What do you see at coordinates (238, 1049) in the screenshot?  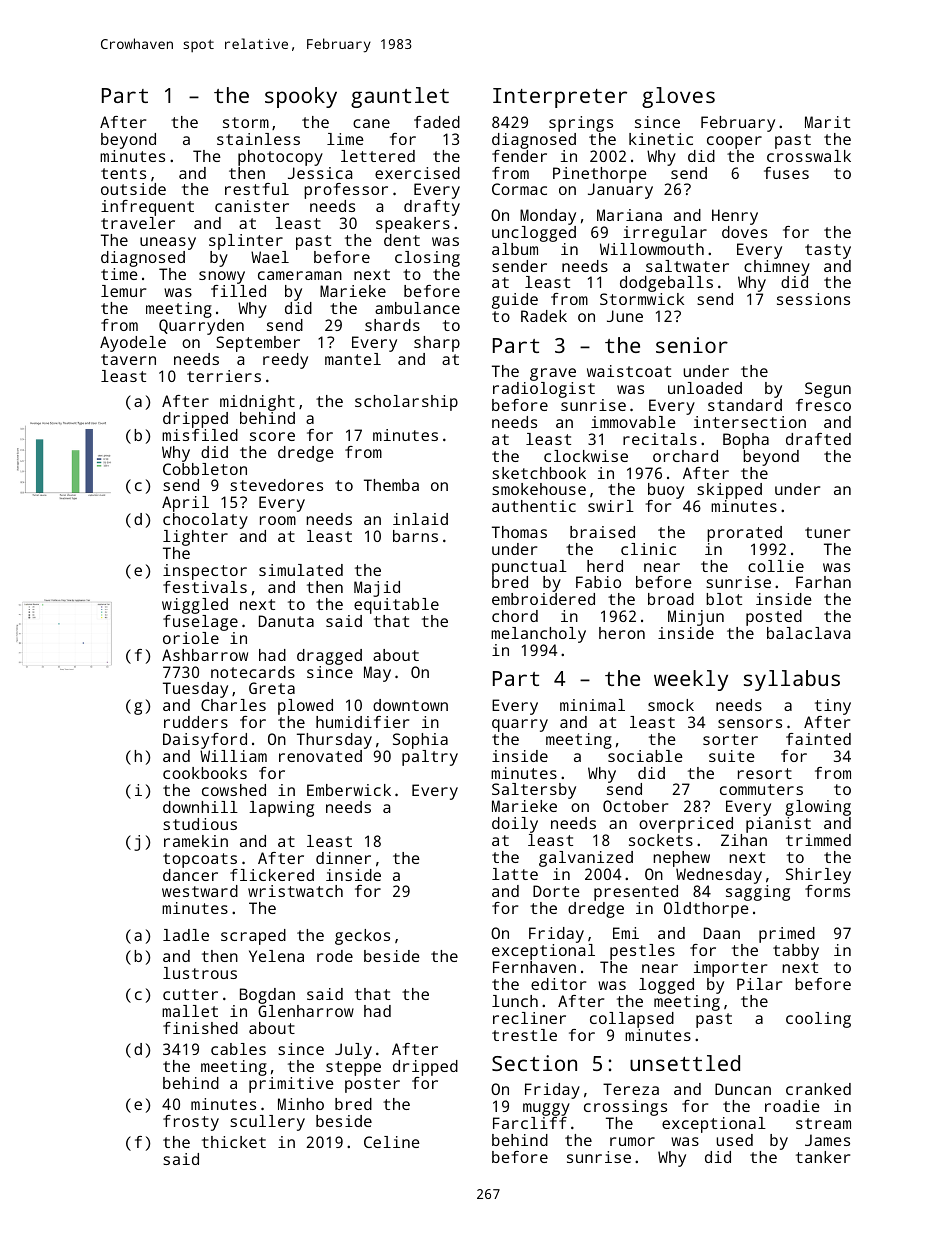 I see `cables` at bounding box center [238, 1049].
